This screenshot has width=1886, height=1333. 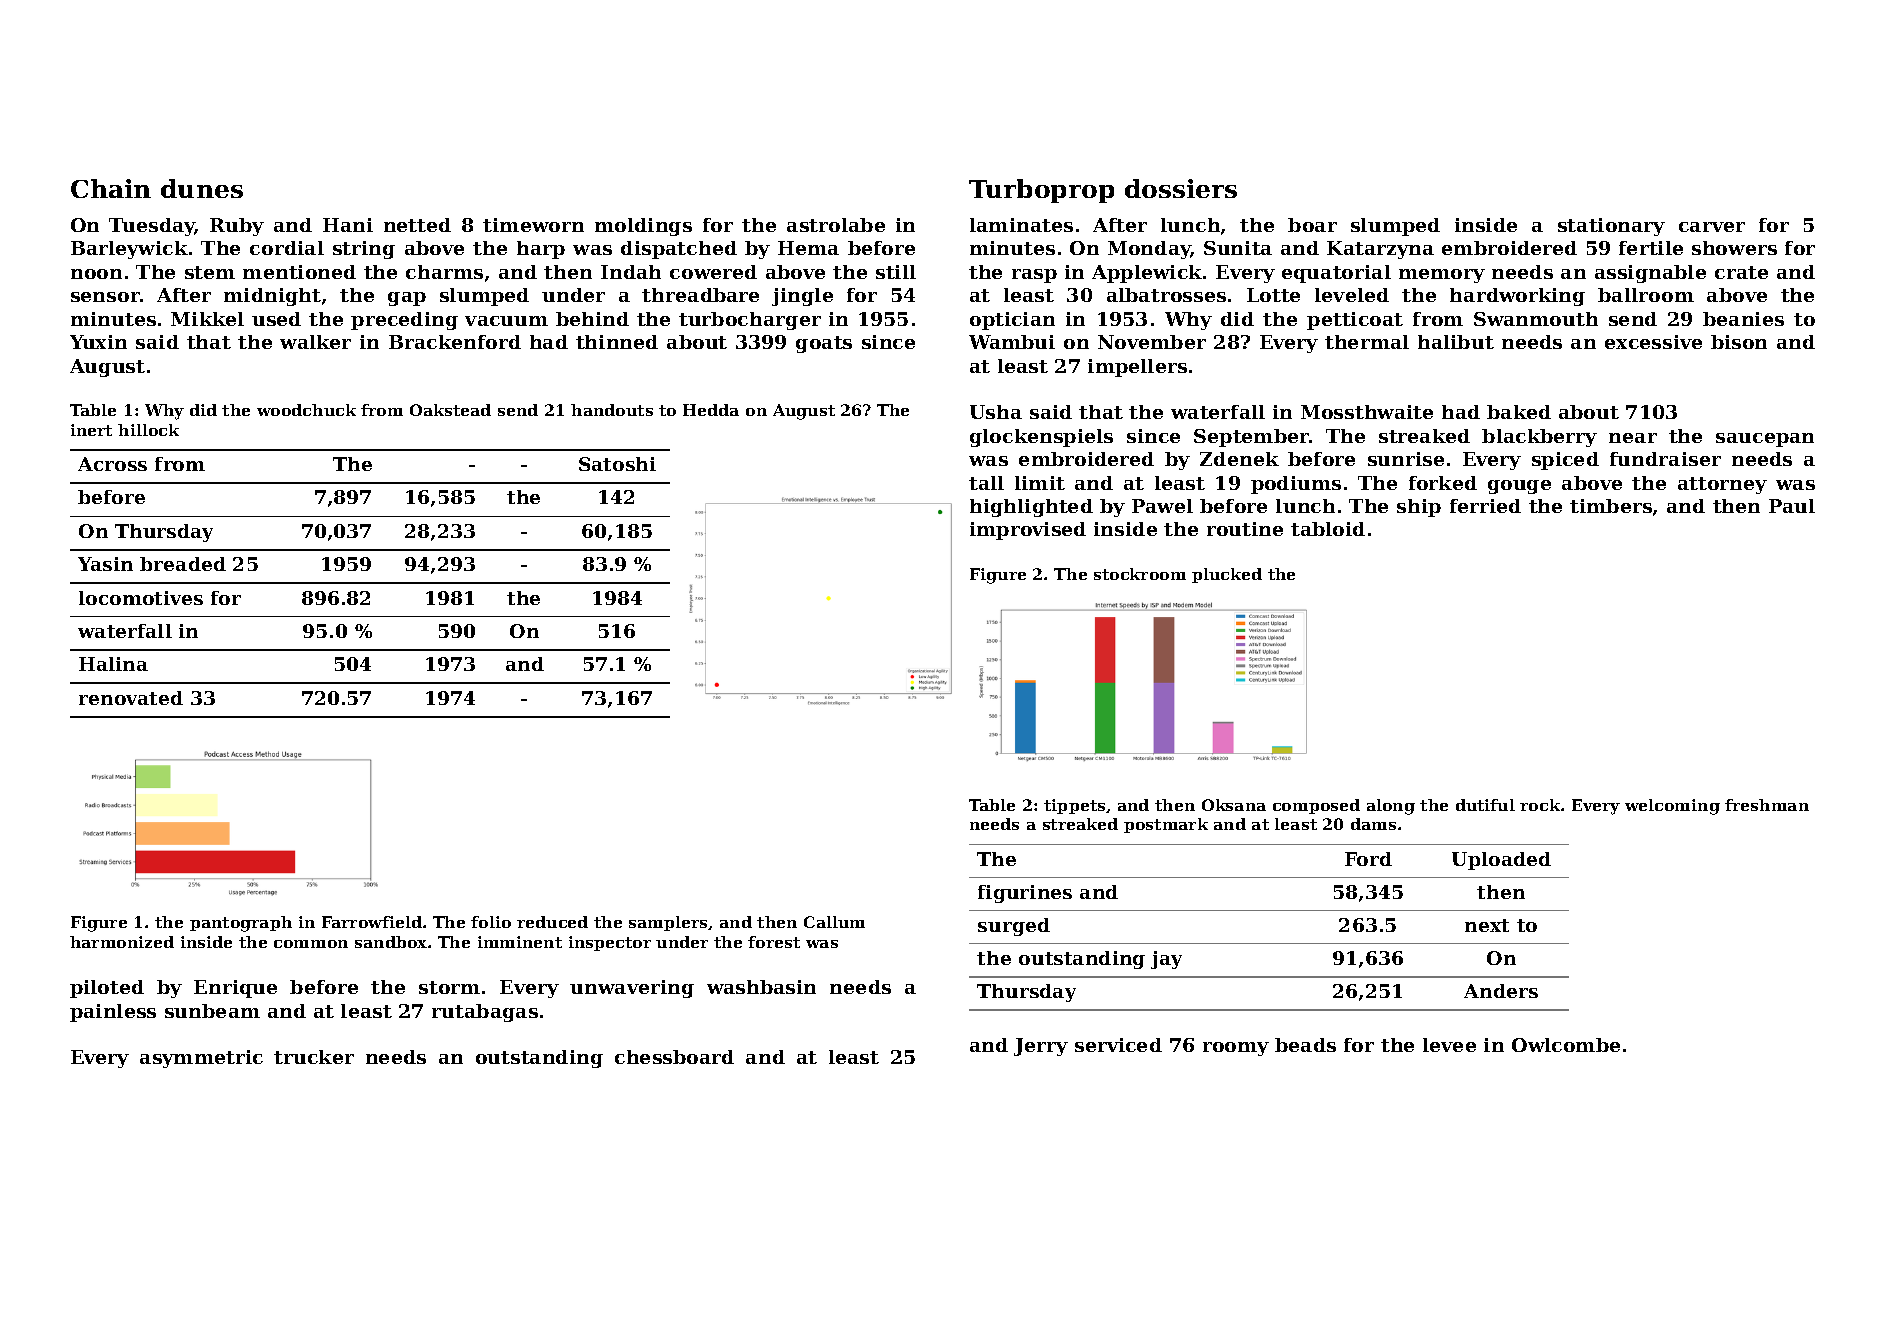 I want to click on woodchuck, so click(x=306, y=410).
